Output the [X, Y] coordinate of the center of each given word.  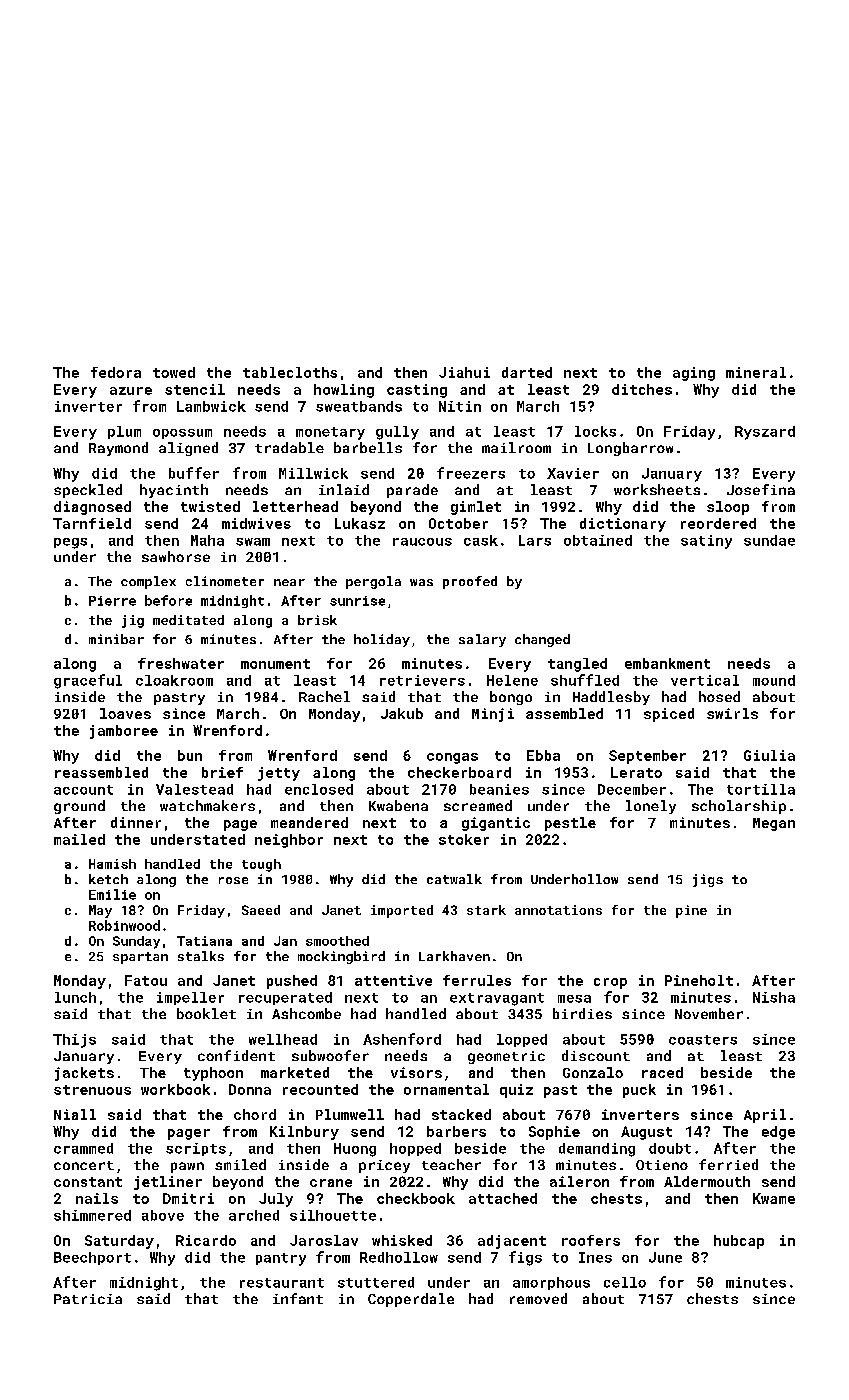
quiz [516, 1091]
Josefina [761, 489]
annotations [558, 910]
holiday [382, 640]
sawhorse [176, 556]
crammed [83, 1148]
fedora [116, 372]
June [665, 1257]
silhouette [333, 1215]
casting [417, 391]
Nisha [774, 997]
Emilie [112, 894]
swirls [732, 713]
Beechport [92, 1258]
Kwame [774, 1198]
